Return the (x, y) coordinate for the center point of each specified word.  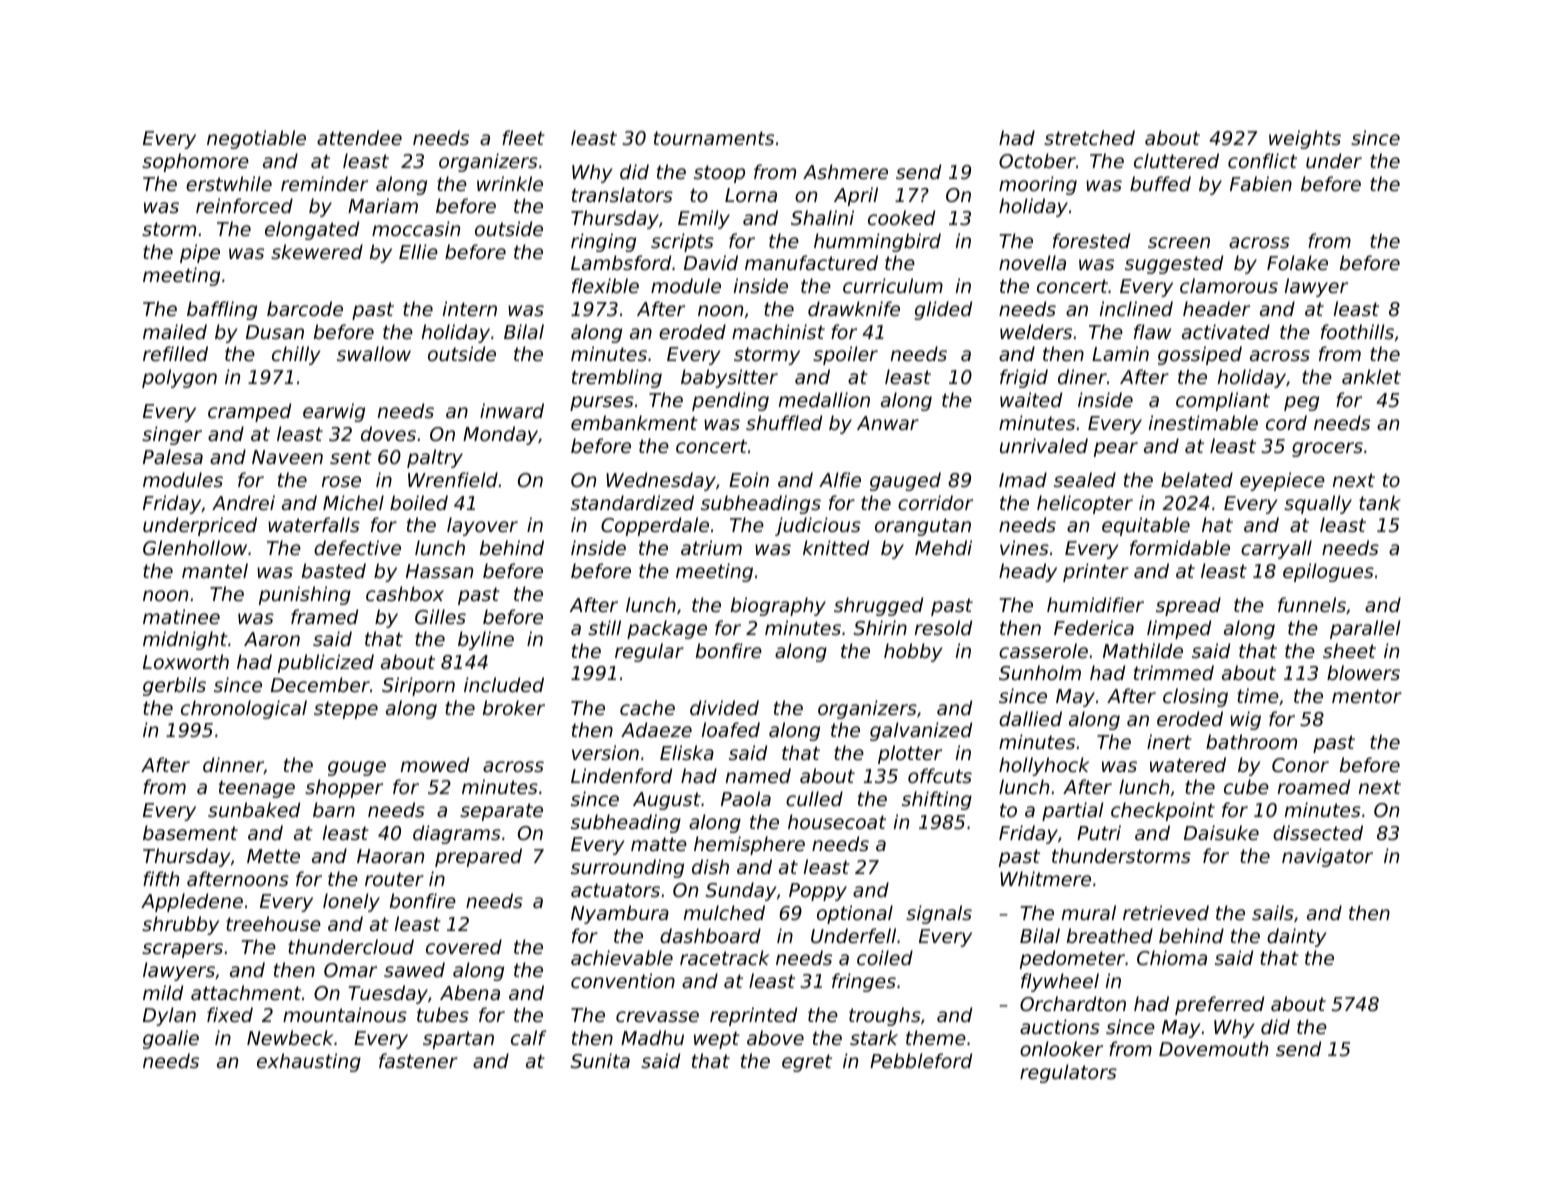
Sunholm (1040, 672)
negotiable (256, 139)
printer (1096, 572)
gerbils (174, 686)
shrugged (878, 606)
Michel (353, 502)
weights (1305, 139)
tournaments (714, 138)
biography (778, 606)
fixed (230, 1014)
